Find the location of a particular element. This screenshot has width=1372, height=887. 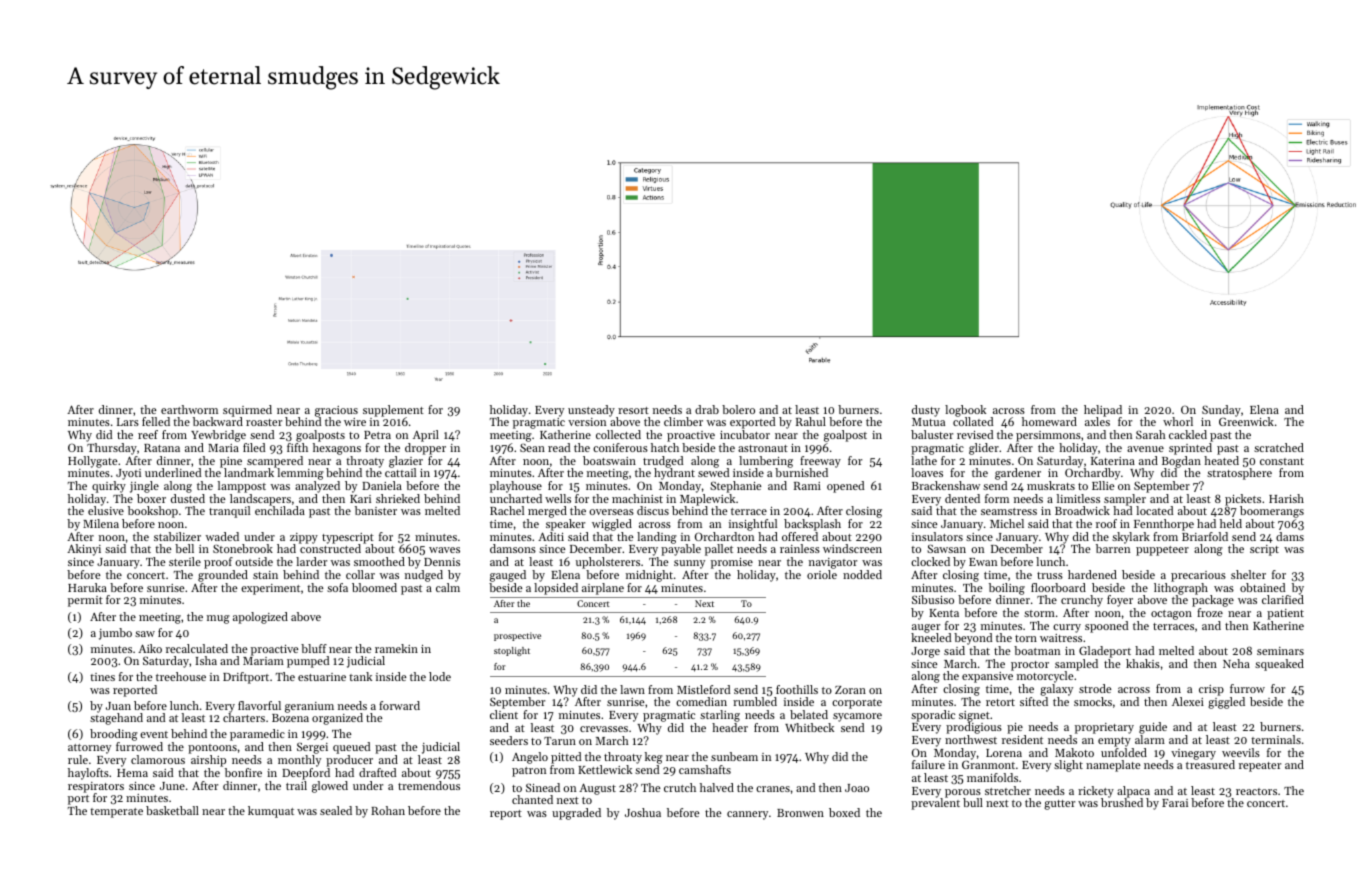

supplement is located at coordinates (393, 411).
